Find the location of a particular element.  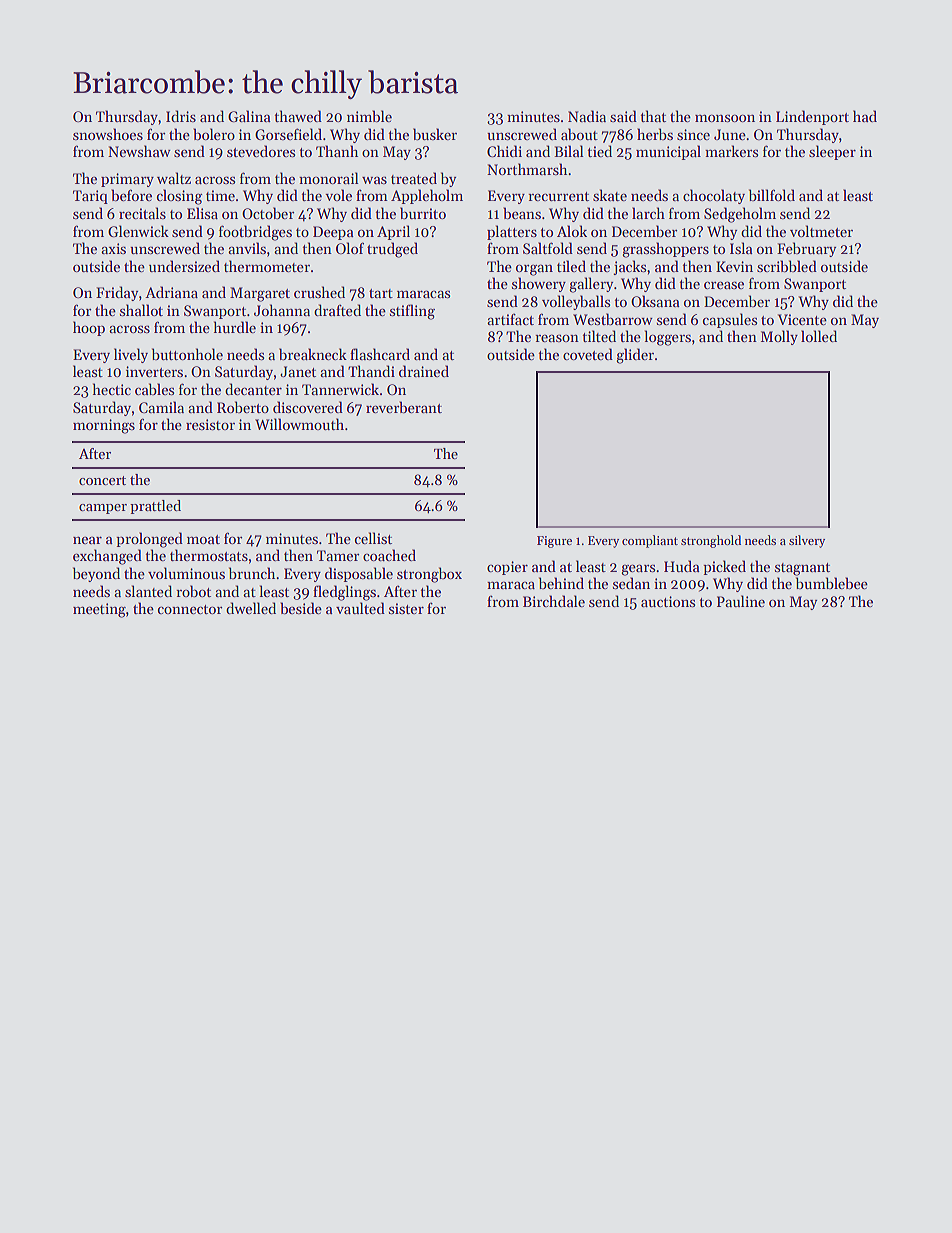

lolled is located at coordinates (819, 336).
